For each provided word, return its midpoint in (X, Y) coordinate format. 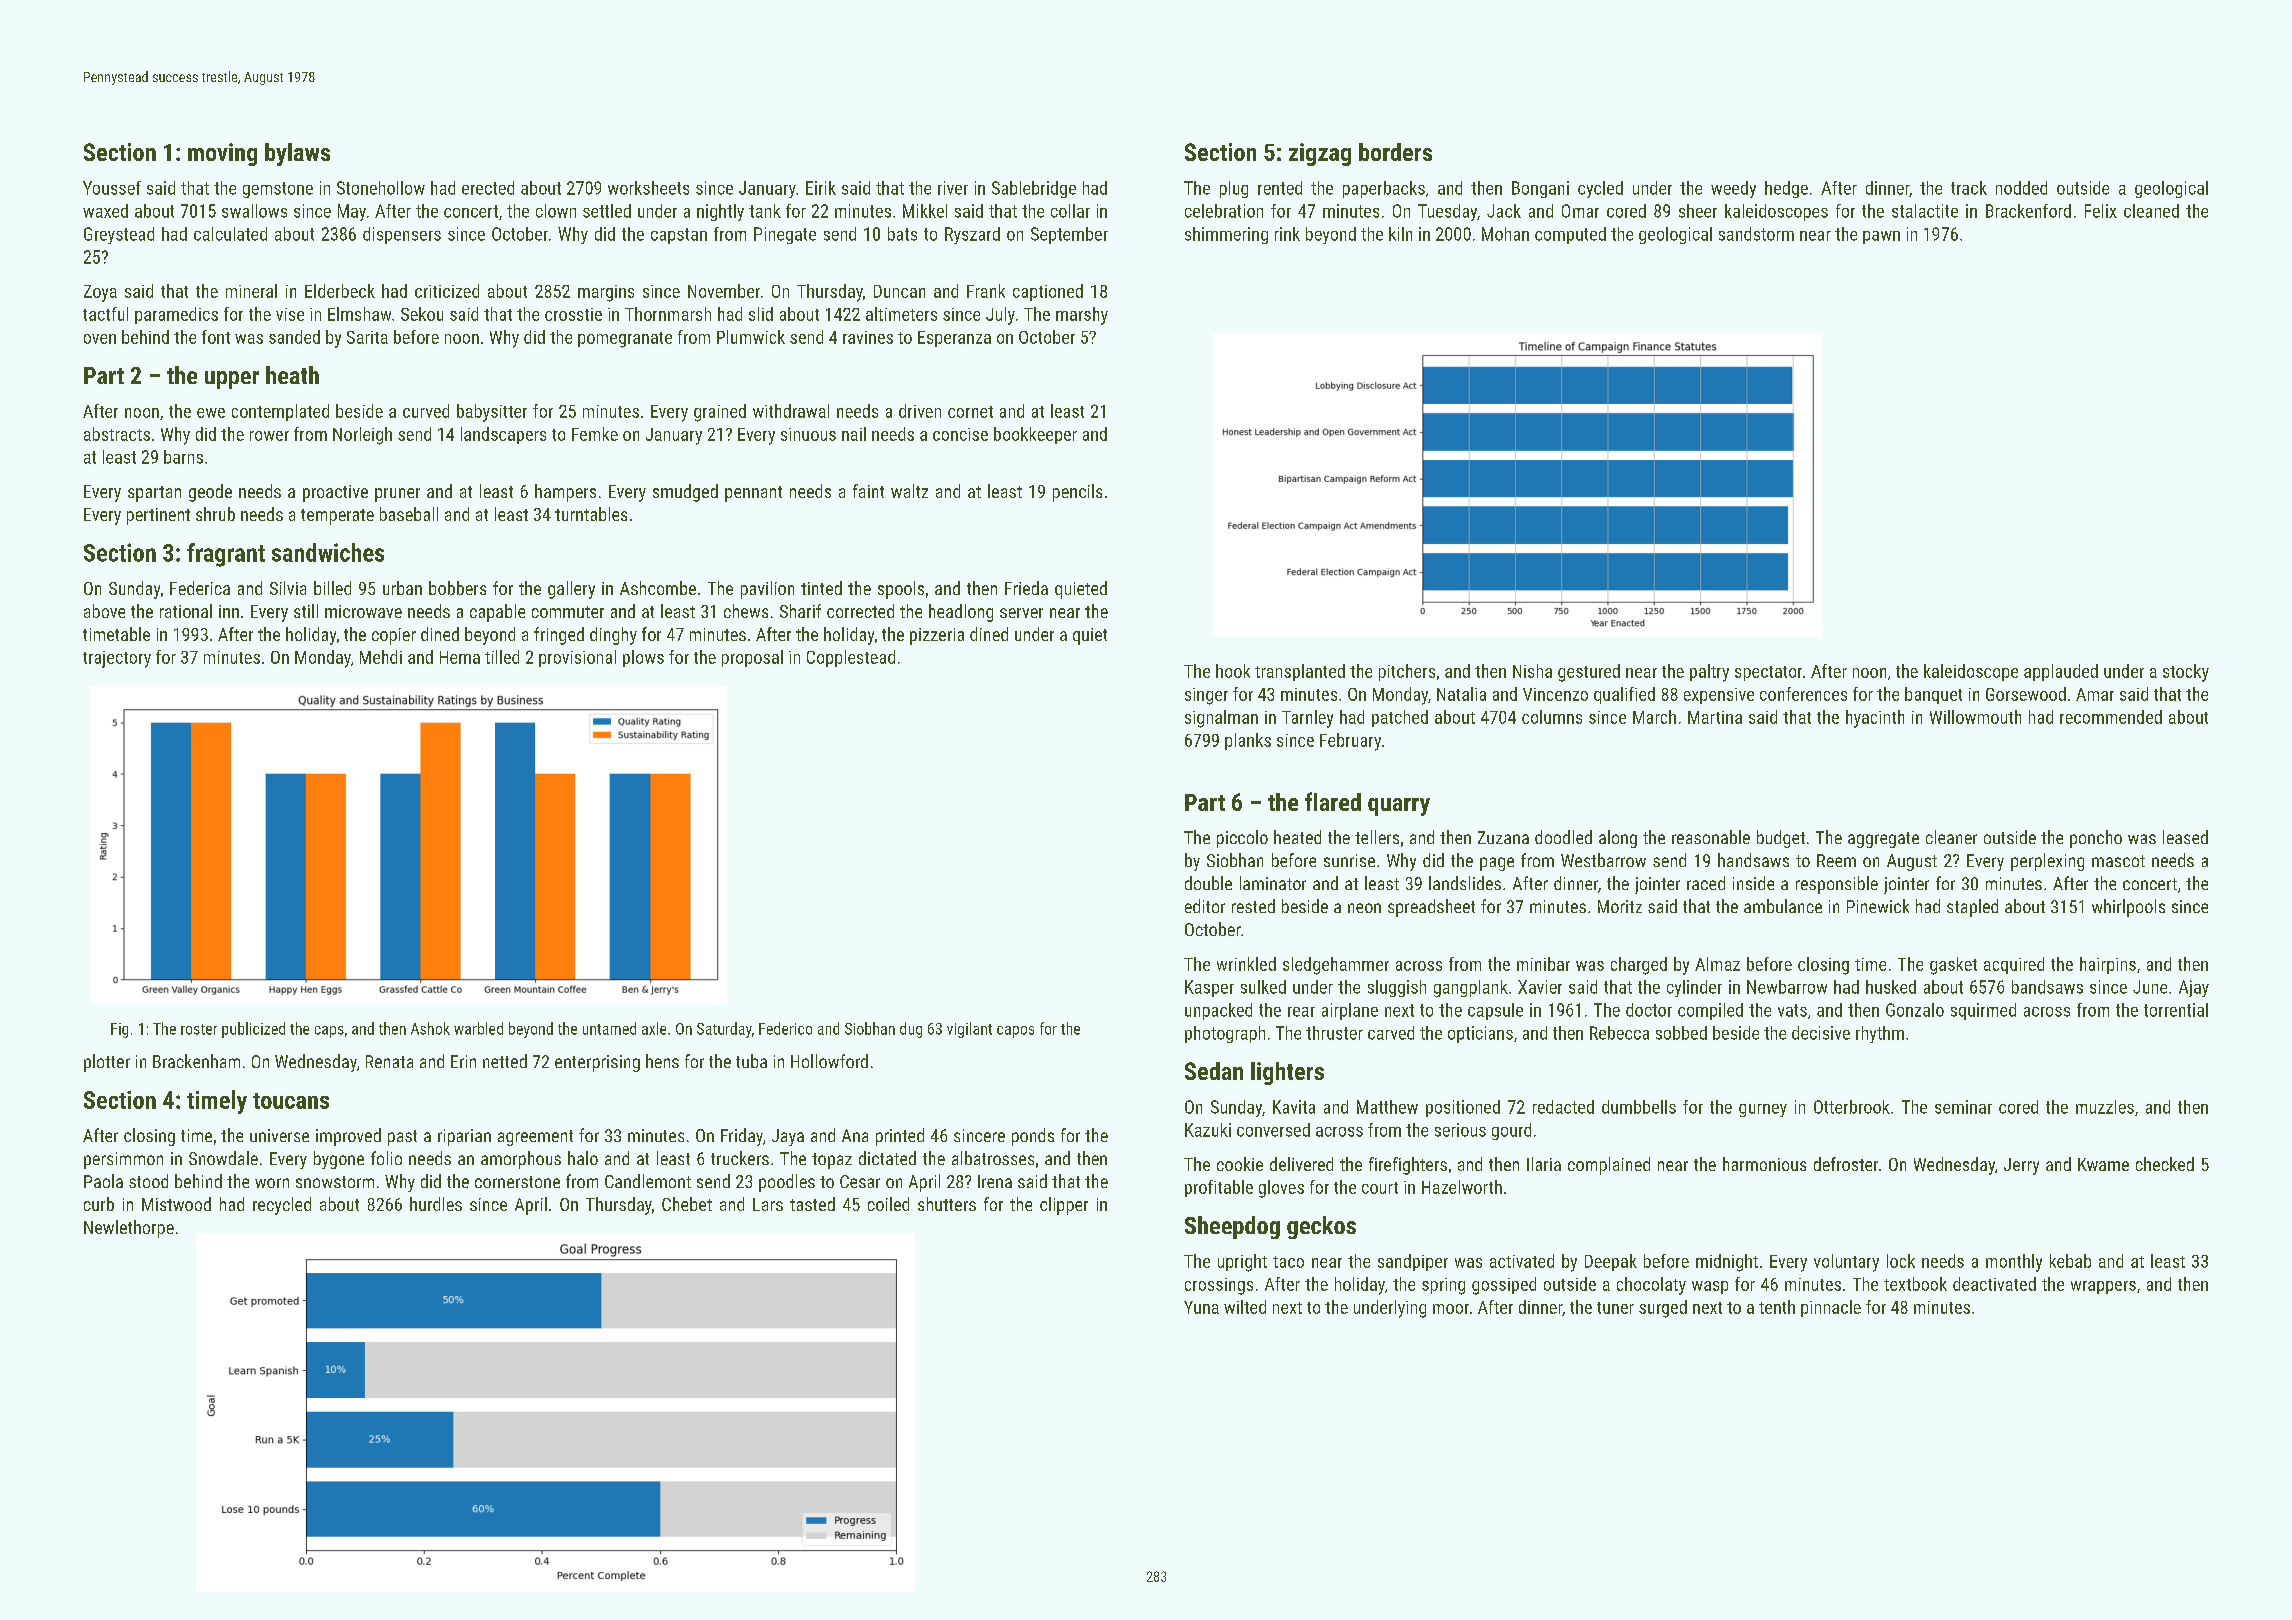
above (104, 611)
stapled (1972, 908)
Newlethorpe (129, 1229)
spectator (1768, 673)
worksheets (648, 188)
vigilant (969, 1030)
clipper (1064, 1206)
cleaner (1951, 837)
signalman (1221, 719)
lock (1901, 1261)
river (953, 188)
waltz (909, 491)
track (1969, 188)
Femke (595, 434)
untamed (609, 1028)
